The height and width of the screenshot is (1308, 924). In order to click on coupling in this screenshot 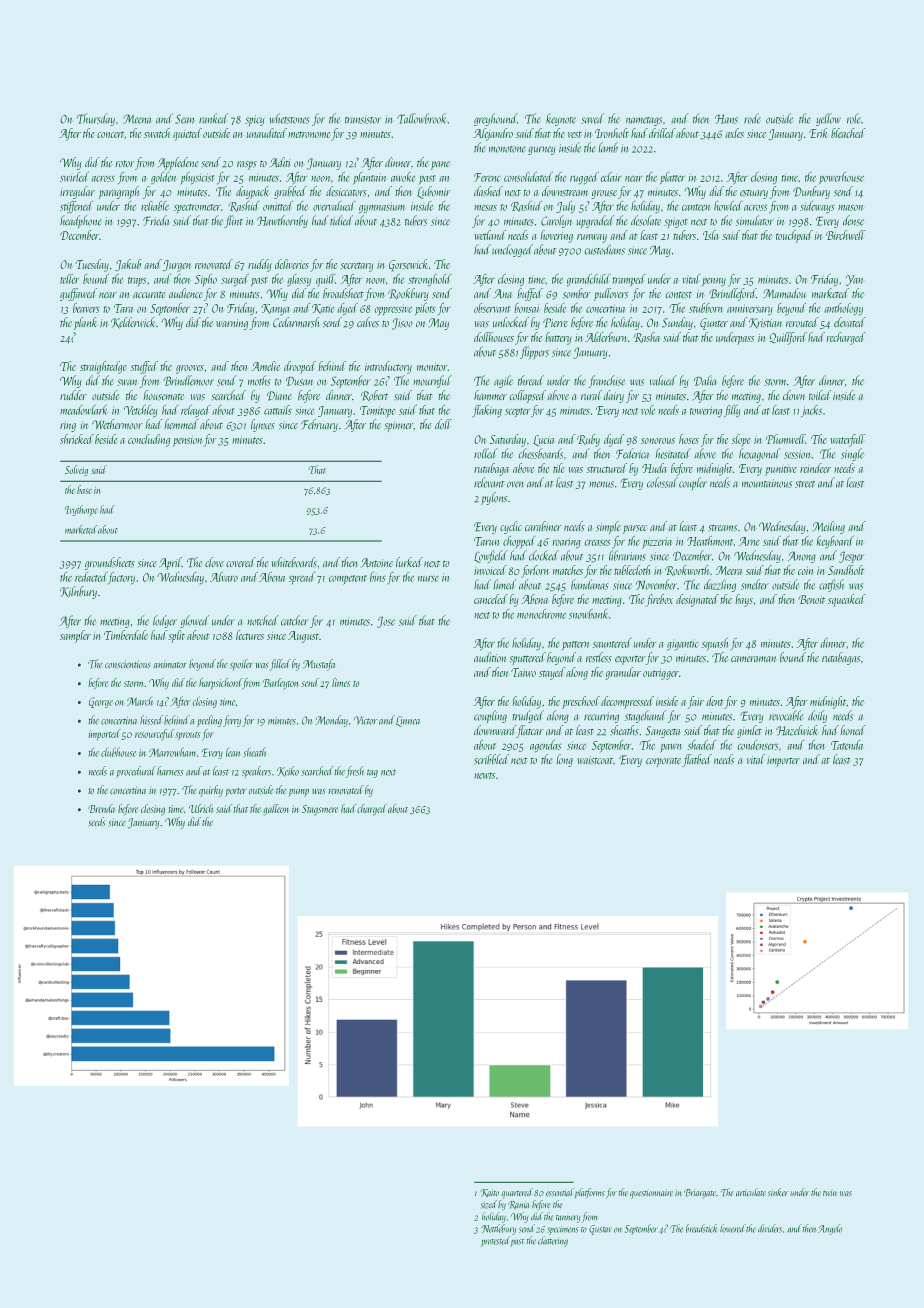, I will do `click(490, 716)`.
